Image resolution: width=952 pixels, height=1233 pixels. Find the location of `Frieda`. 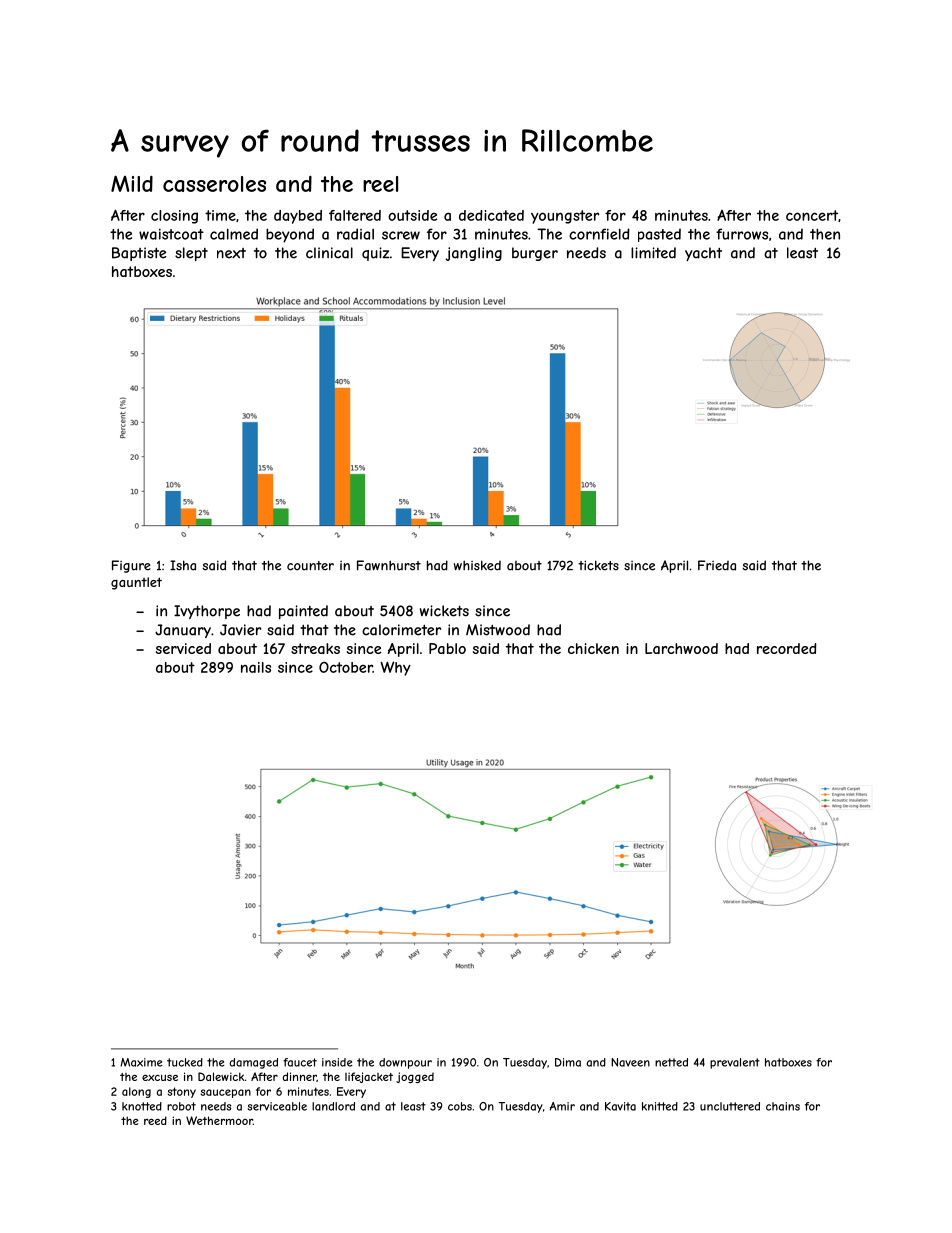

Frieda is located at coordinates (717, 565).
